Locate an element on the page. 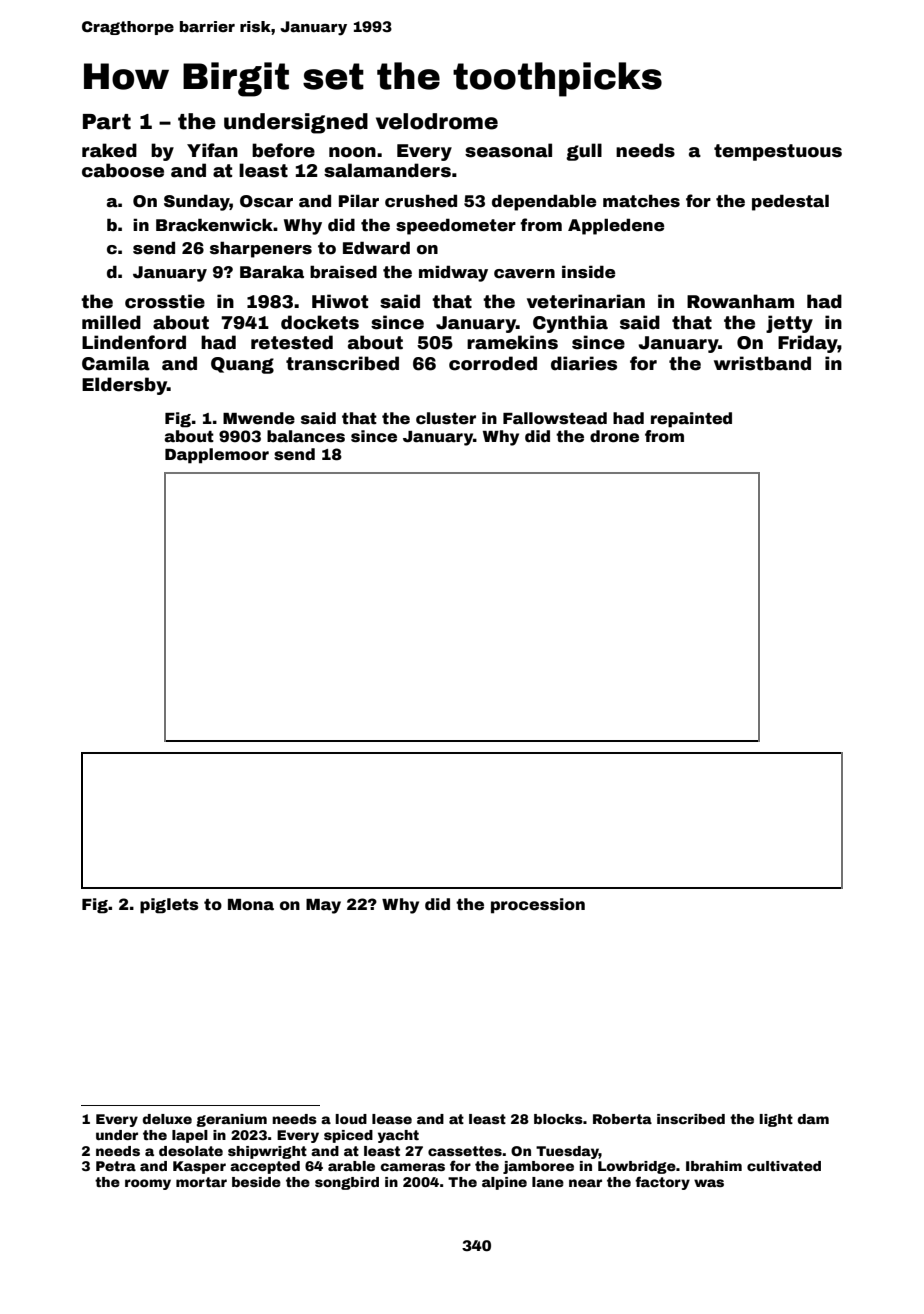 This page has height=1314, width=924. caboose is located at coordinates (123, 170).
